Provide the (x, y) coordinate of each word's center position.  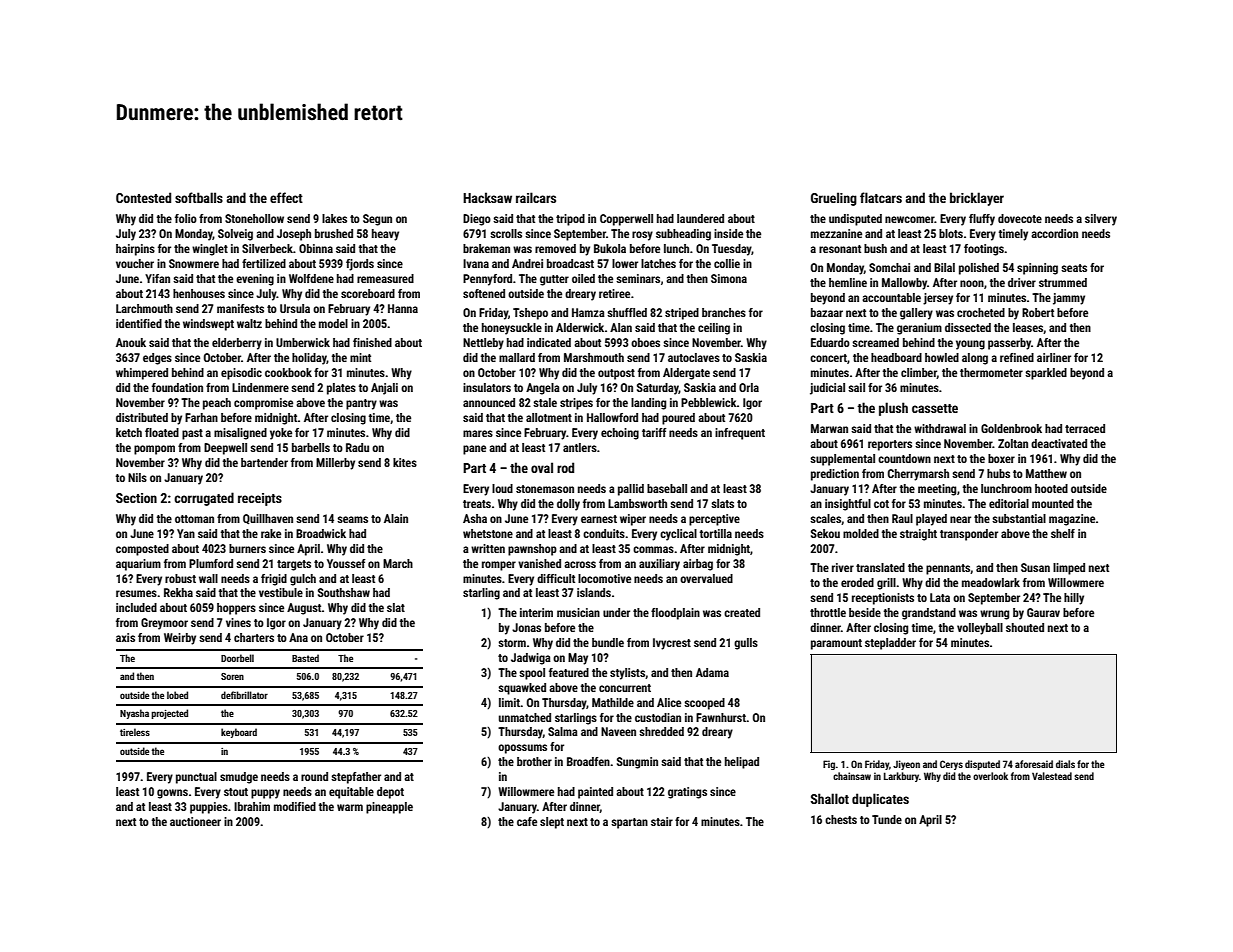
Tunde (887, 819)
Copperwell (626, 220)
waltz (249, 323)
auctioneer (195, 821)
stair (662, 821)
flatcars (881, 197)
